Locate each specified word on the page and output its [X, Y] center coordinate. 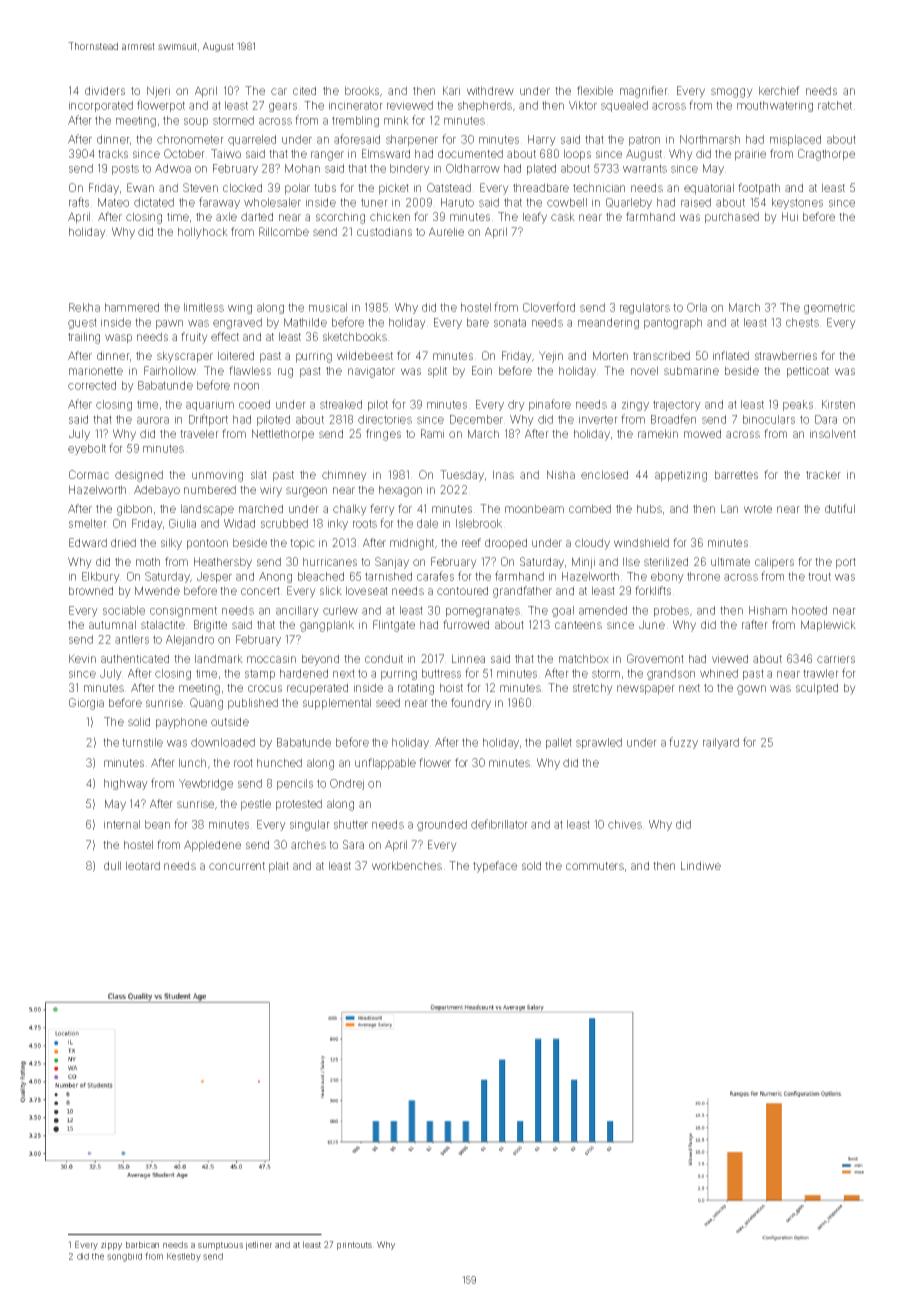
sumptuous [220, 1246]
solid [139, 721]
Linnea [468, 658]
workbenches [407, 865]
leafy [535, 218]
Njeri [158, 92]
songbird [124, 1257]
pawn [169, 324]
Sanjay [392, 563]
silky [171, 544]
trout [819, 576]
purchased [732, 218]
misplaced [795, 140]
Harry [542, 140]
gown [751, 690]
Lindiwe [701, 865]
